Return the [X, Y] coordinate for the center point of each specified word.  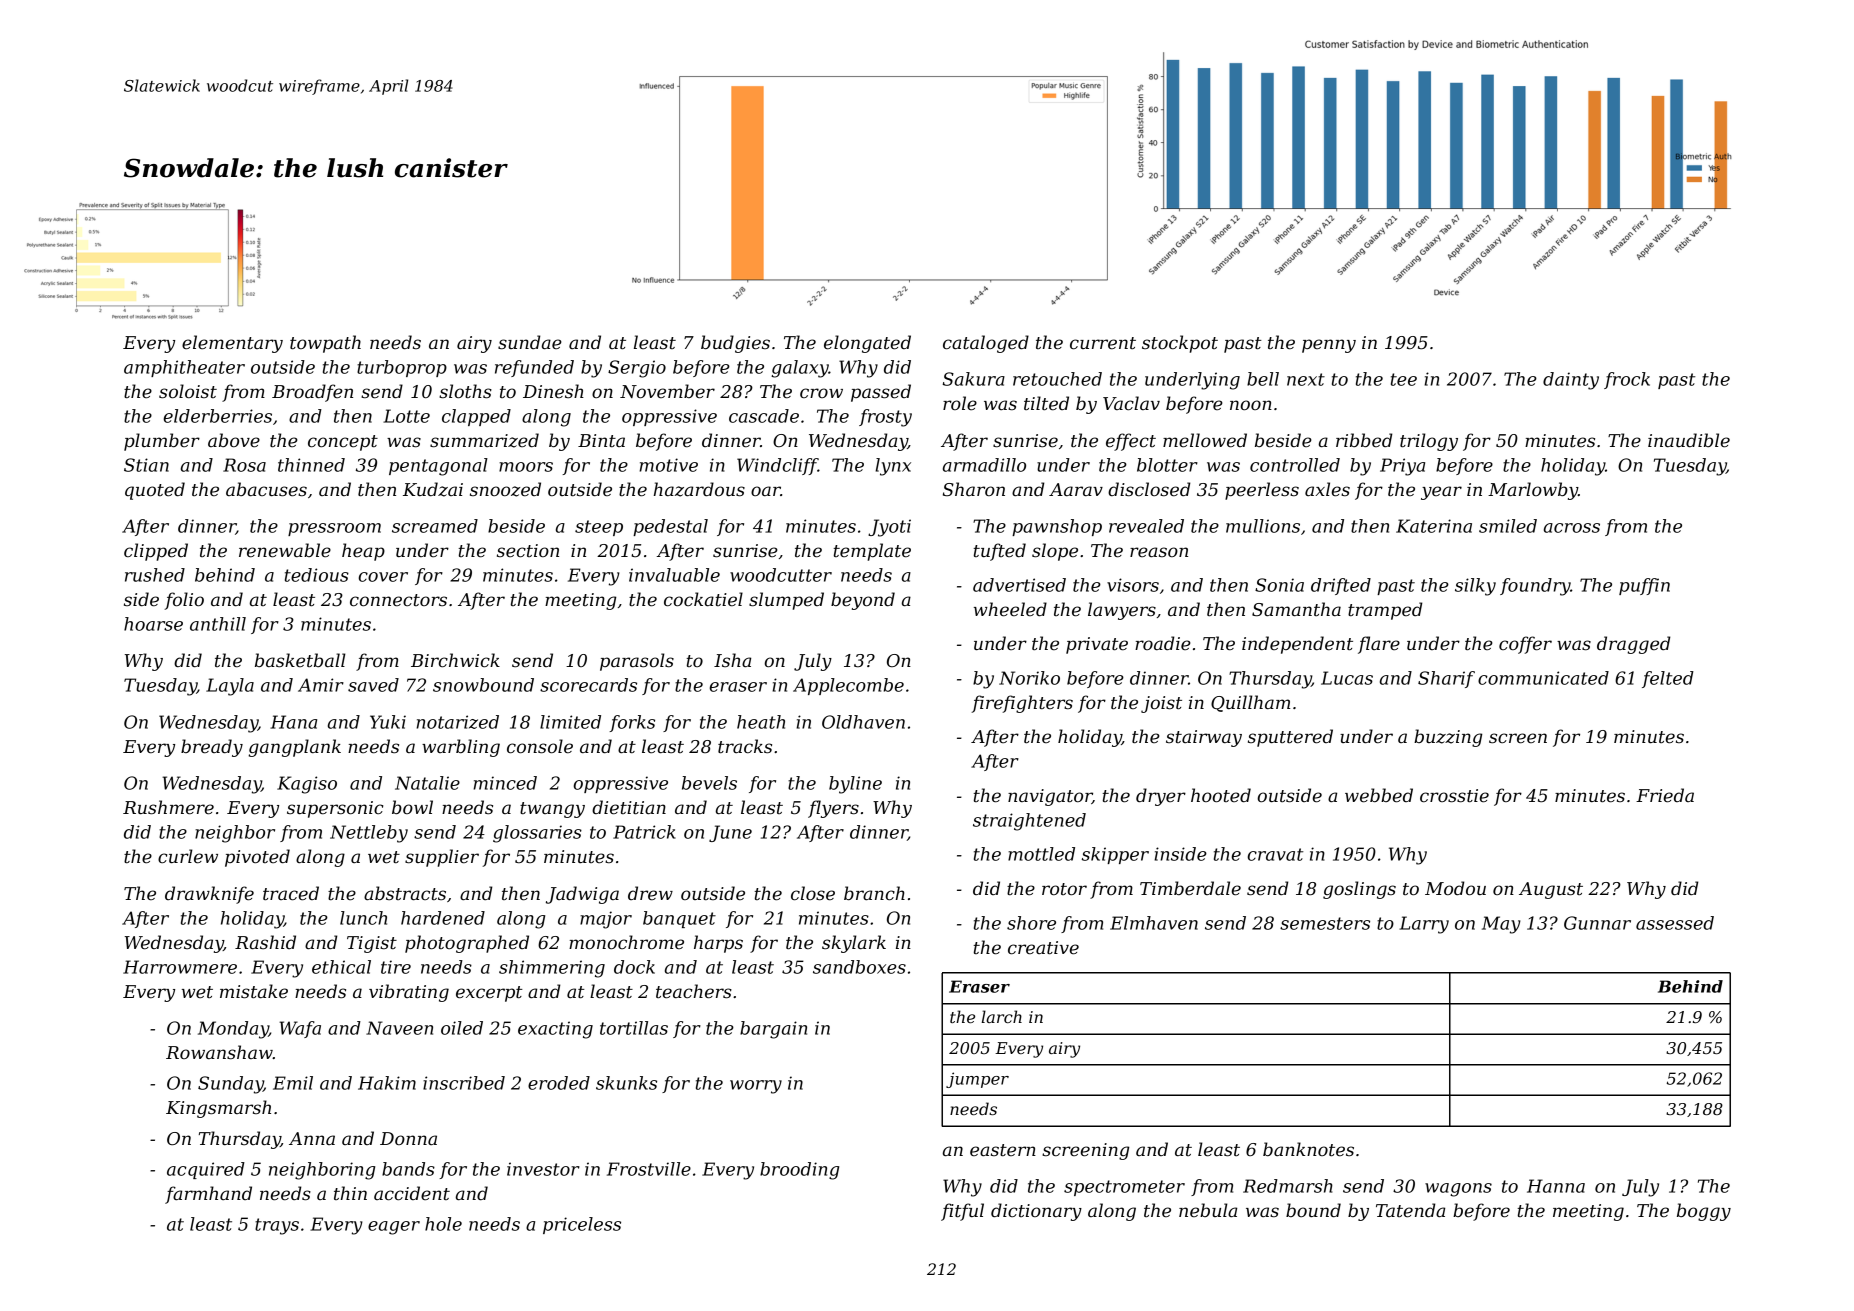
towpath [325, 344]
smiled [1508, 526]
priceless [582, 1225]
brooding [799, 1171]
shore [1031, 923]
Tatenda [1410, 1210]
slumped [786, 601]
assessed [1675, 923]
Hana [293, 722]
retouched [1057, 379]
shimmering [552, 969]
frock [1627, 380]
